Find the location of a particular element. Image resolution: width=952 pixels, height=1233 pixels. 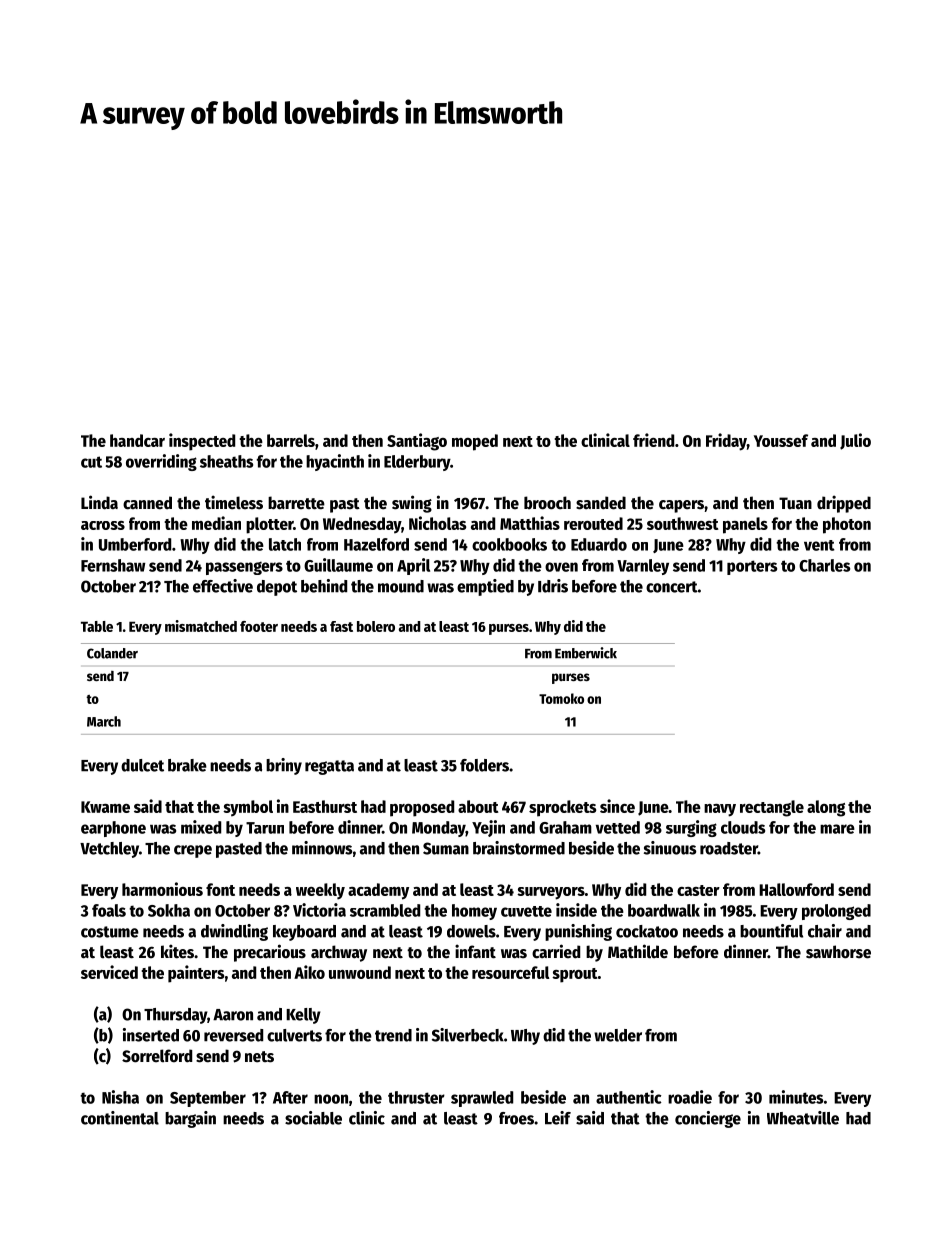

inserted is located at coordinates (151, 1035).
